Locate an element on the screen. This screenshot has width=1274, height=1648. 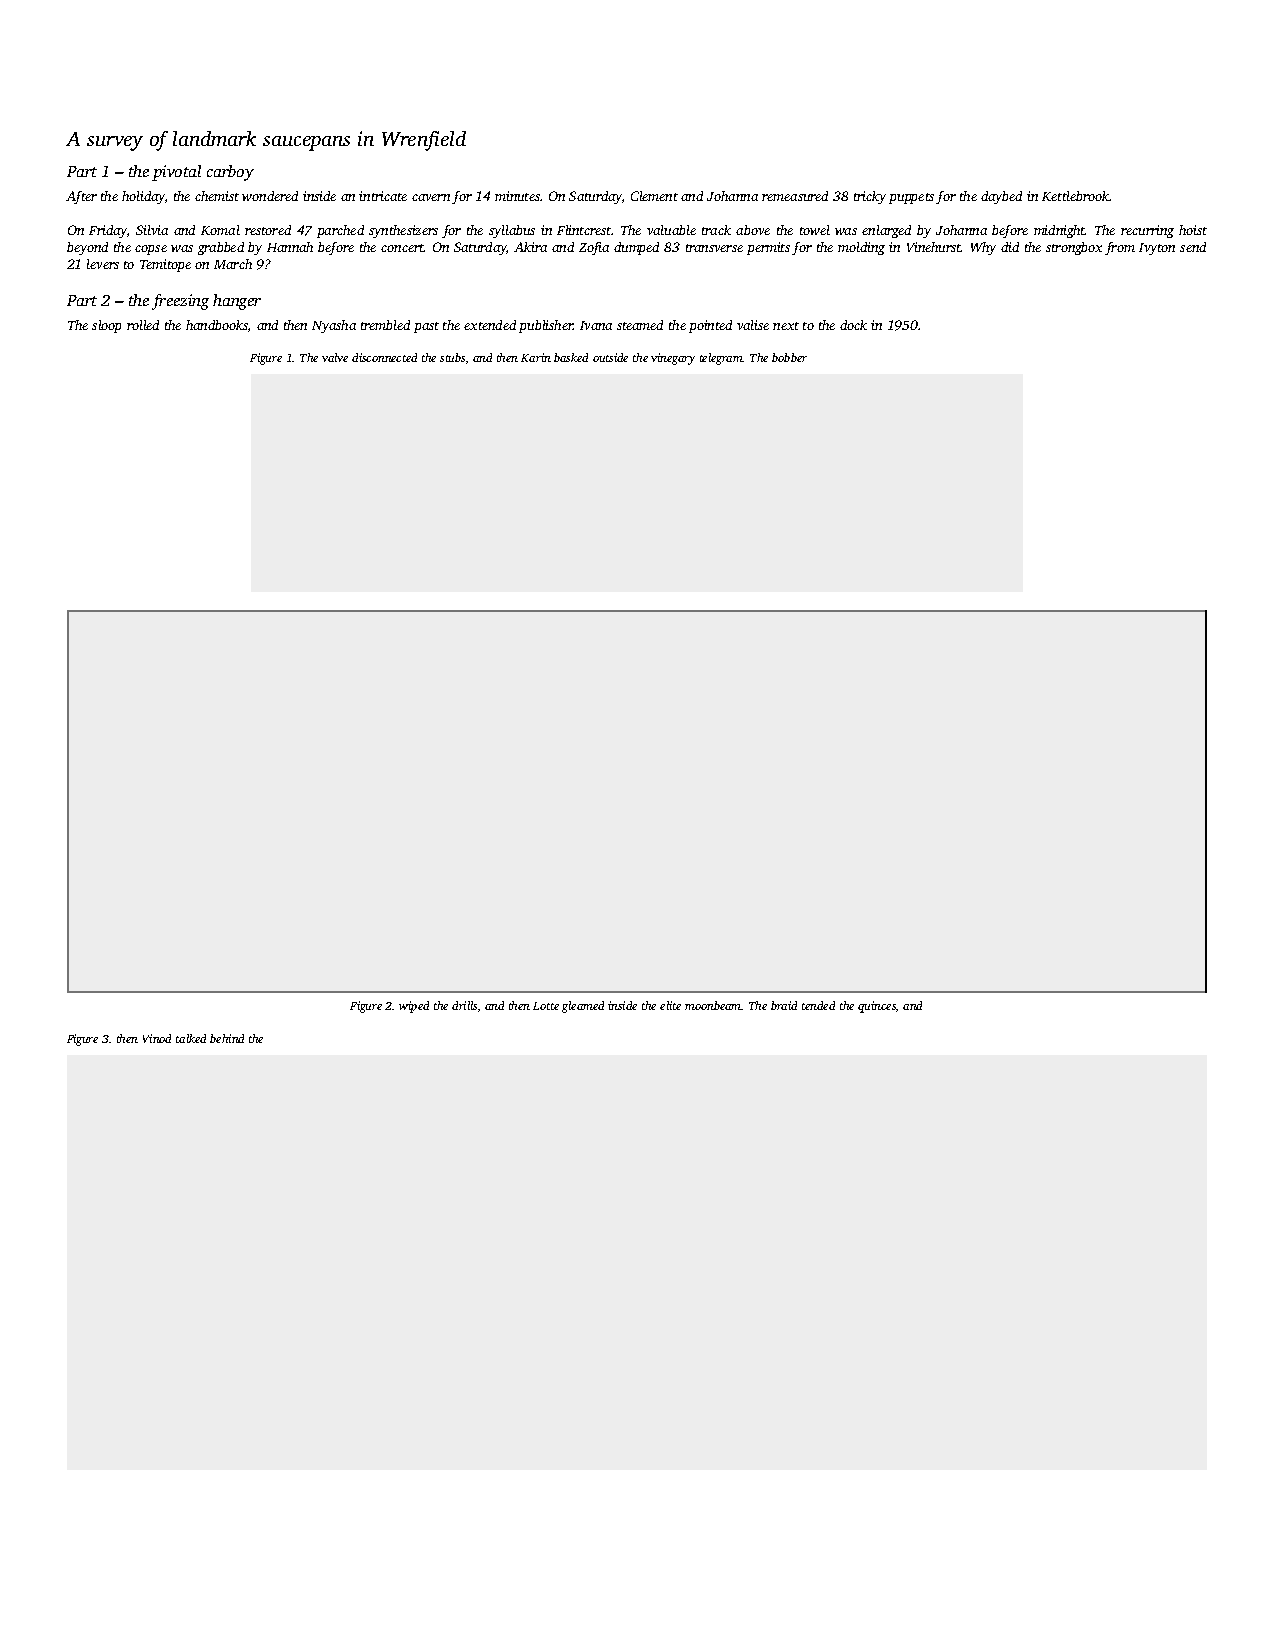
wiped is located at coordinates (414, 1007).
